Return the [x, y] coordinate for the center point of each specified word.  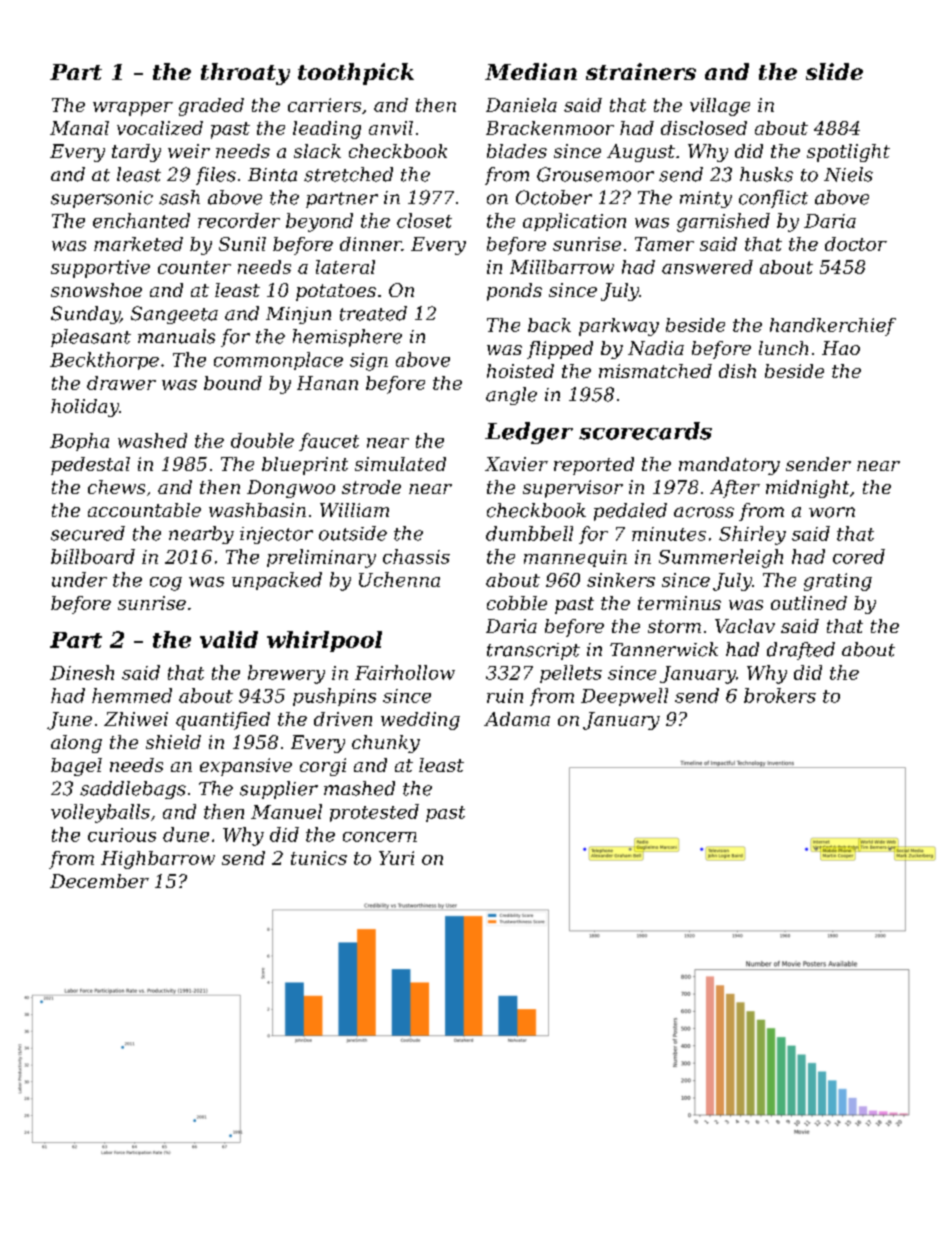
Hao [841, 348]
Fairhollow [405, 672]
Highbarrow [158, 860]
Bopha [79, 442]
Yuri [396, 858]
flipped [560, 350]
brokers [780, 695]
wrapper [133, 109]
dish [737, 371]
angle [511, 396]
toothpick [356, 74]
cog [166, 584]
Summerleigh [721, 558]
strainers [641, 71]
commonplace [278, 361]
